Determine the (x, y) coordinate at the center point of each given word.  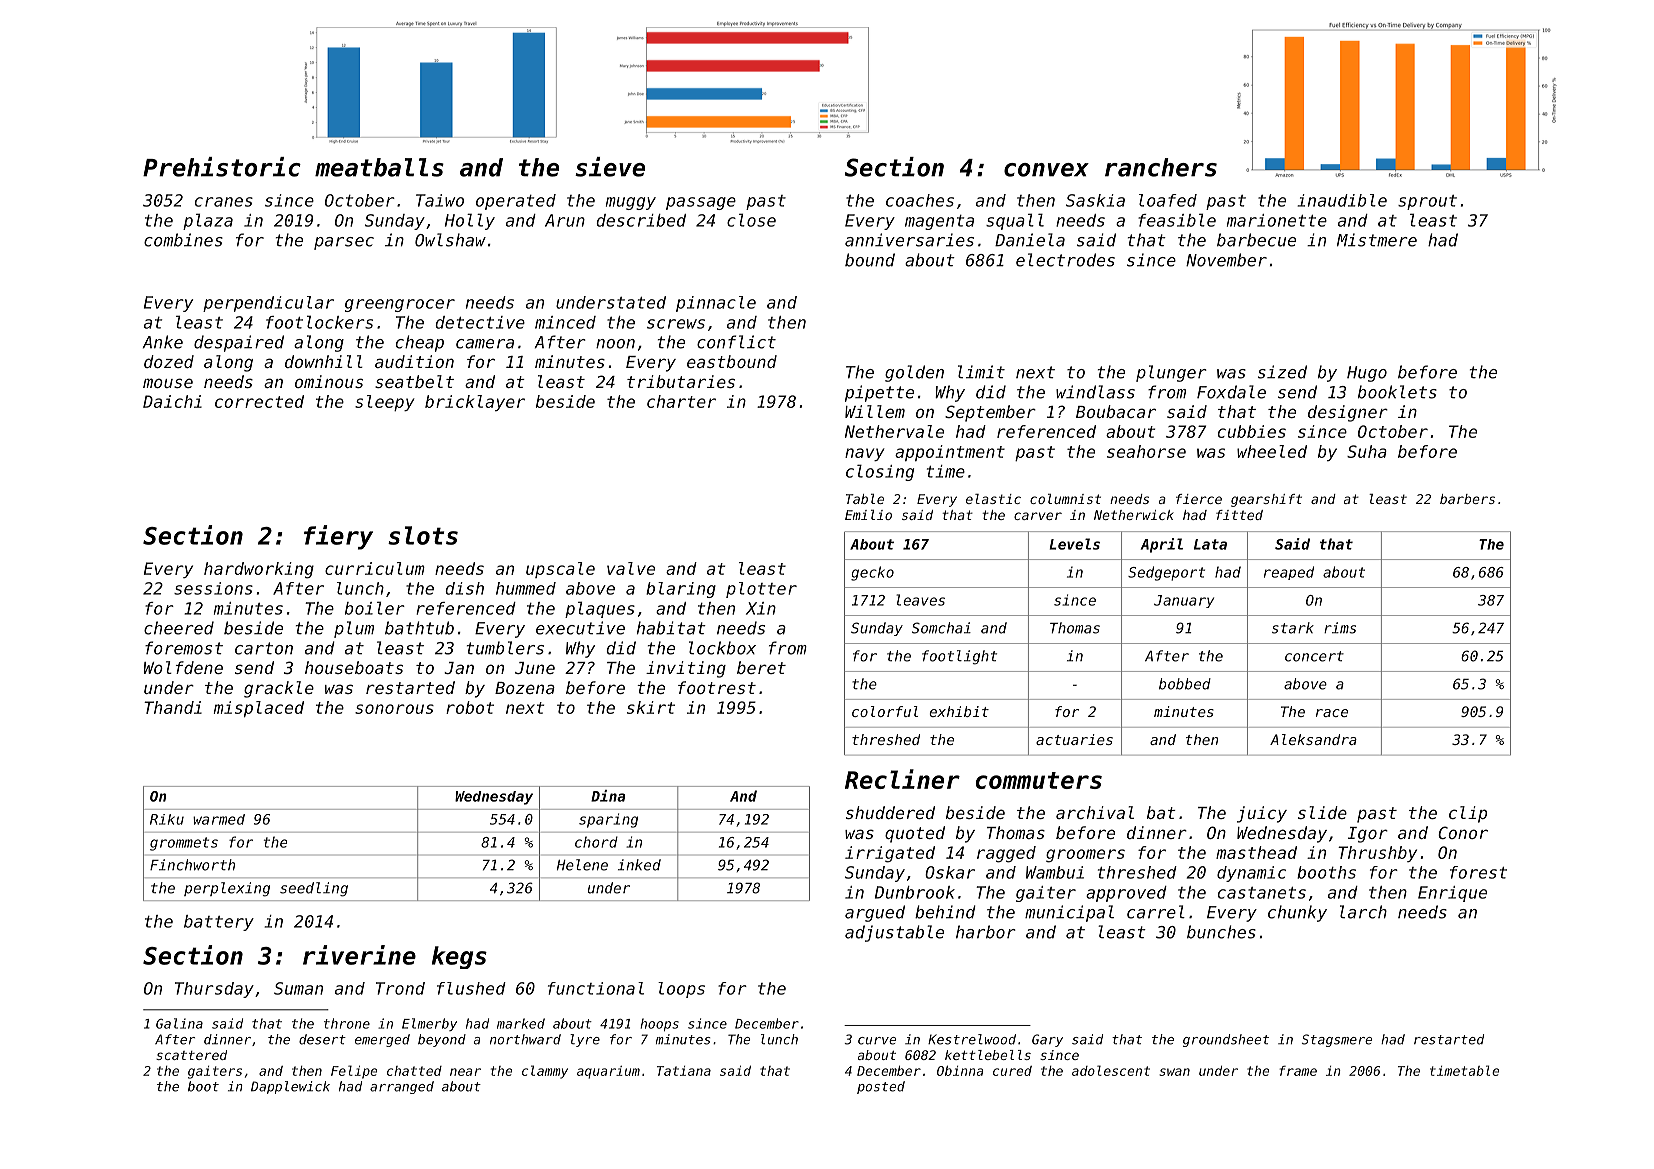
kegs (459, 957)
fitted (1239, 515)
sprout (1427, 202)
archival (1095, 812)
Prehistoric (222, 167)
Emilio (868, 515)
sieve (610, 167)
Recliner (902, 779)
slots (423, 535)
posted (881, 1087)
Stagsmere (1337, 1040)
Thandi (173, 707)
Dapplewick (290, 1087)
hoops (659, 1024)
